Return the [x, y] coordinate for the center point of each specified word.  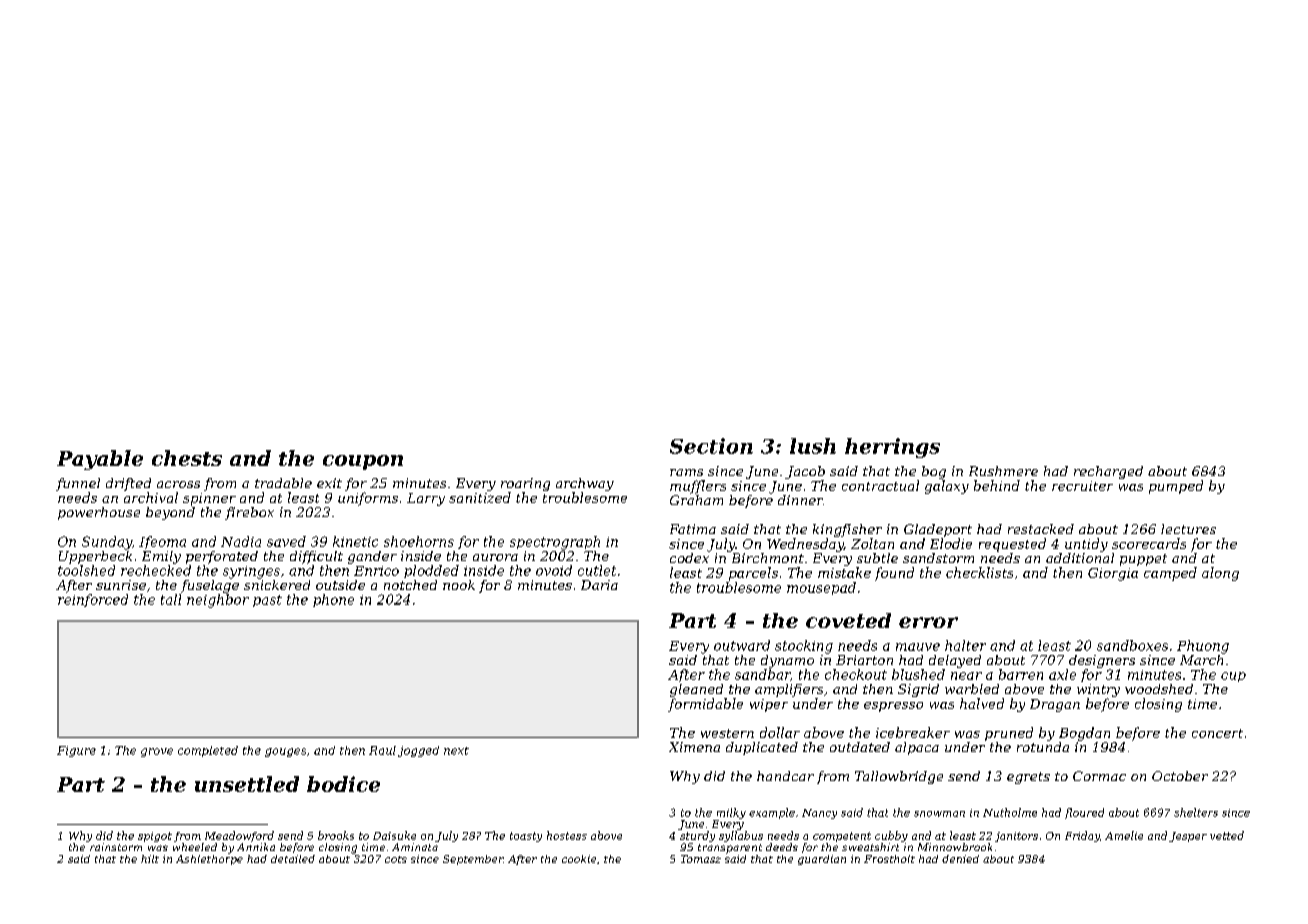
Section [711, 446]
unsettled [247, 784]
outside [340, 585]
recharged [1108, 472]
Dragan [1055, 705]
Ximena [694, 747]
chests [187, 458]
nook [459, 585]
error [928, 622]
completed [208, 751]
